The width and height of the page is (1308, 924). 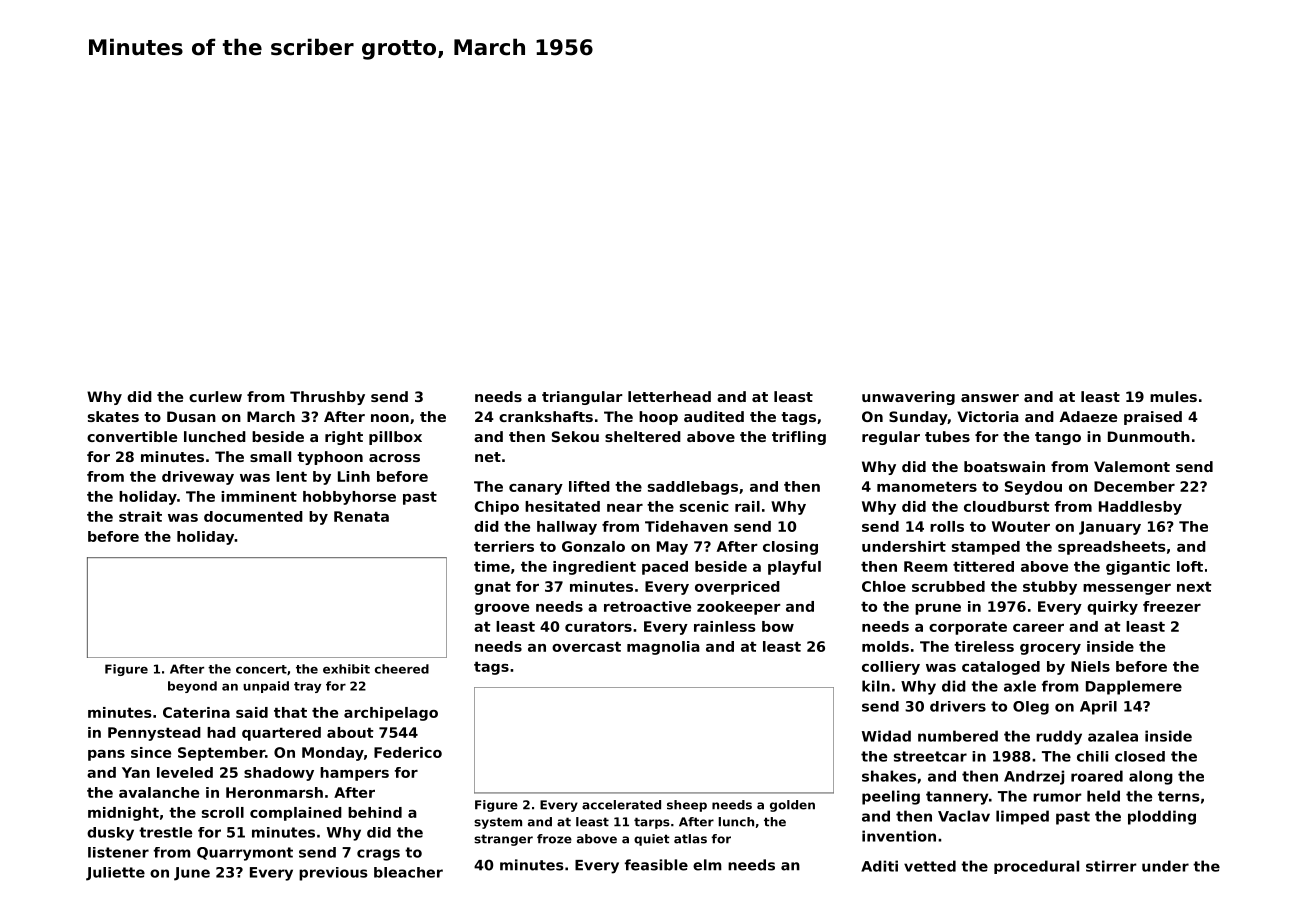 What do you see at coordinates (1111, 866) in the page?
I see `stirrer` at bounding box center [1111, 866].
